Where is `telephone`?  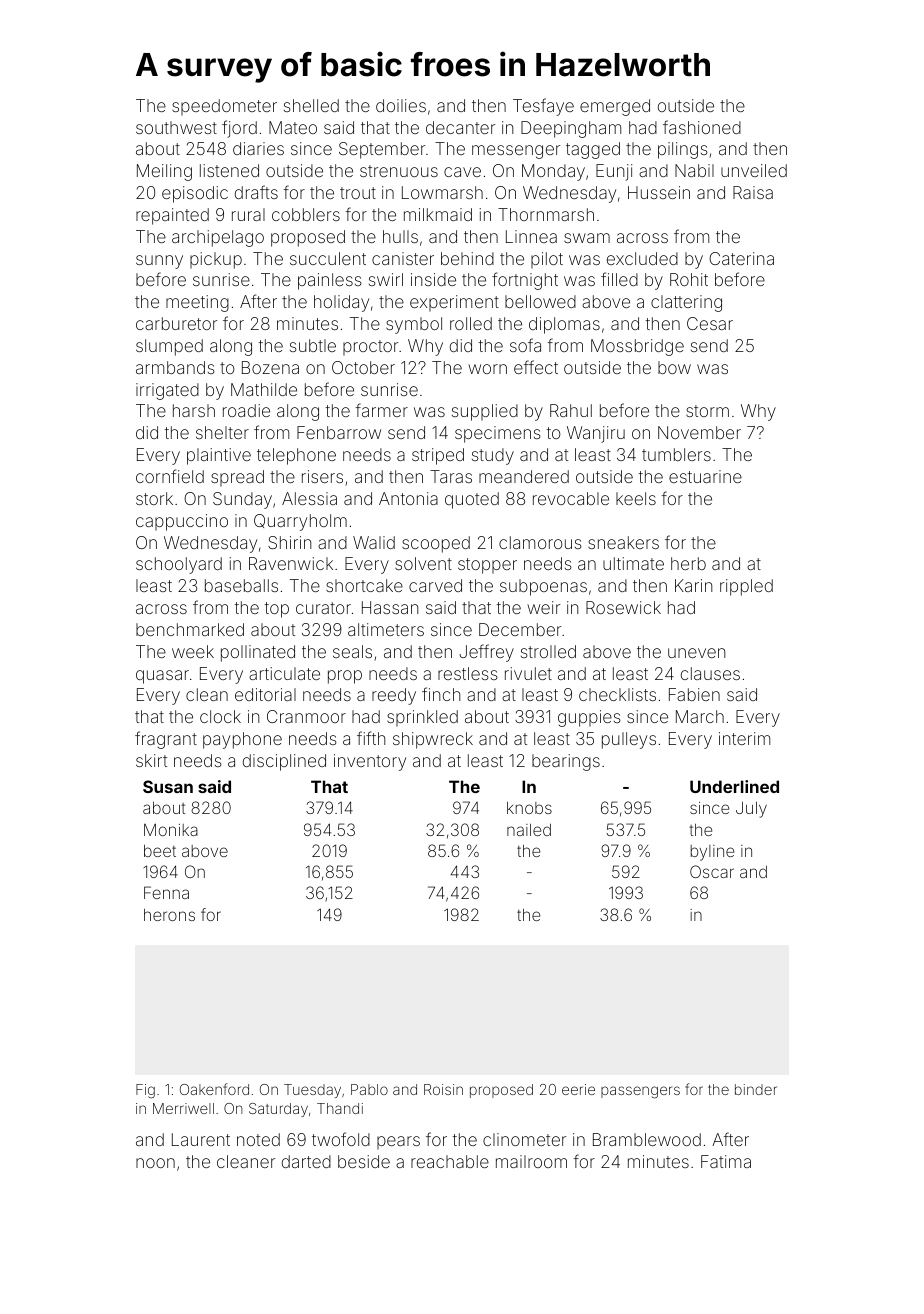
telephone is located at coordinates (296, 456).
